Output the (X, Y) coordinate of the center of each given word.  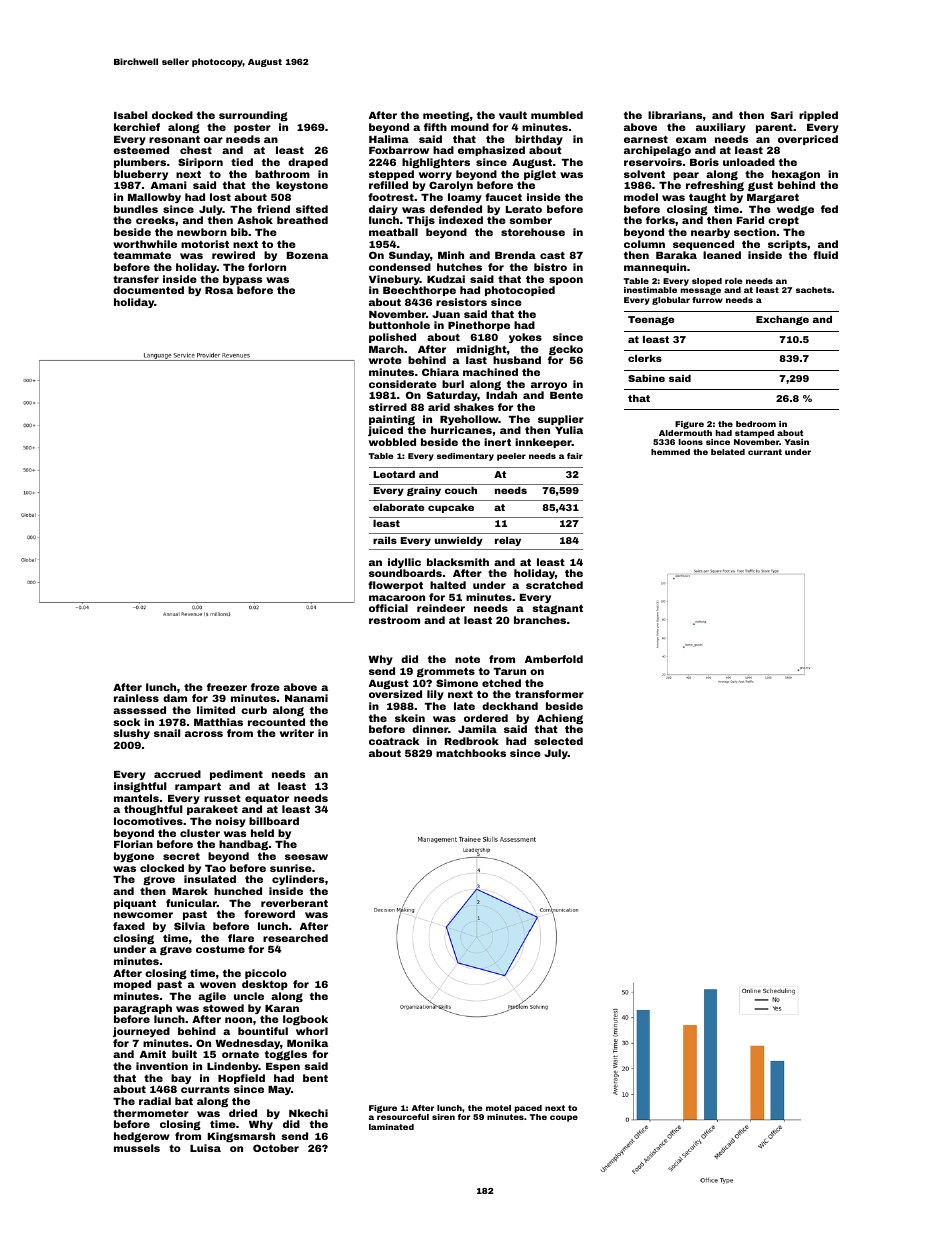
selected (558, 741)
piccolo (266, 974)
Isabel (131, 115)
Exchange (782, 320)
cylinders (298, 880)
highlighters (436, 163)
